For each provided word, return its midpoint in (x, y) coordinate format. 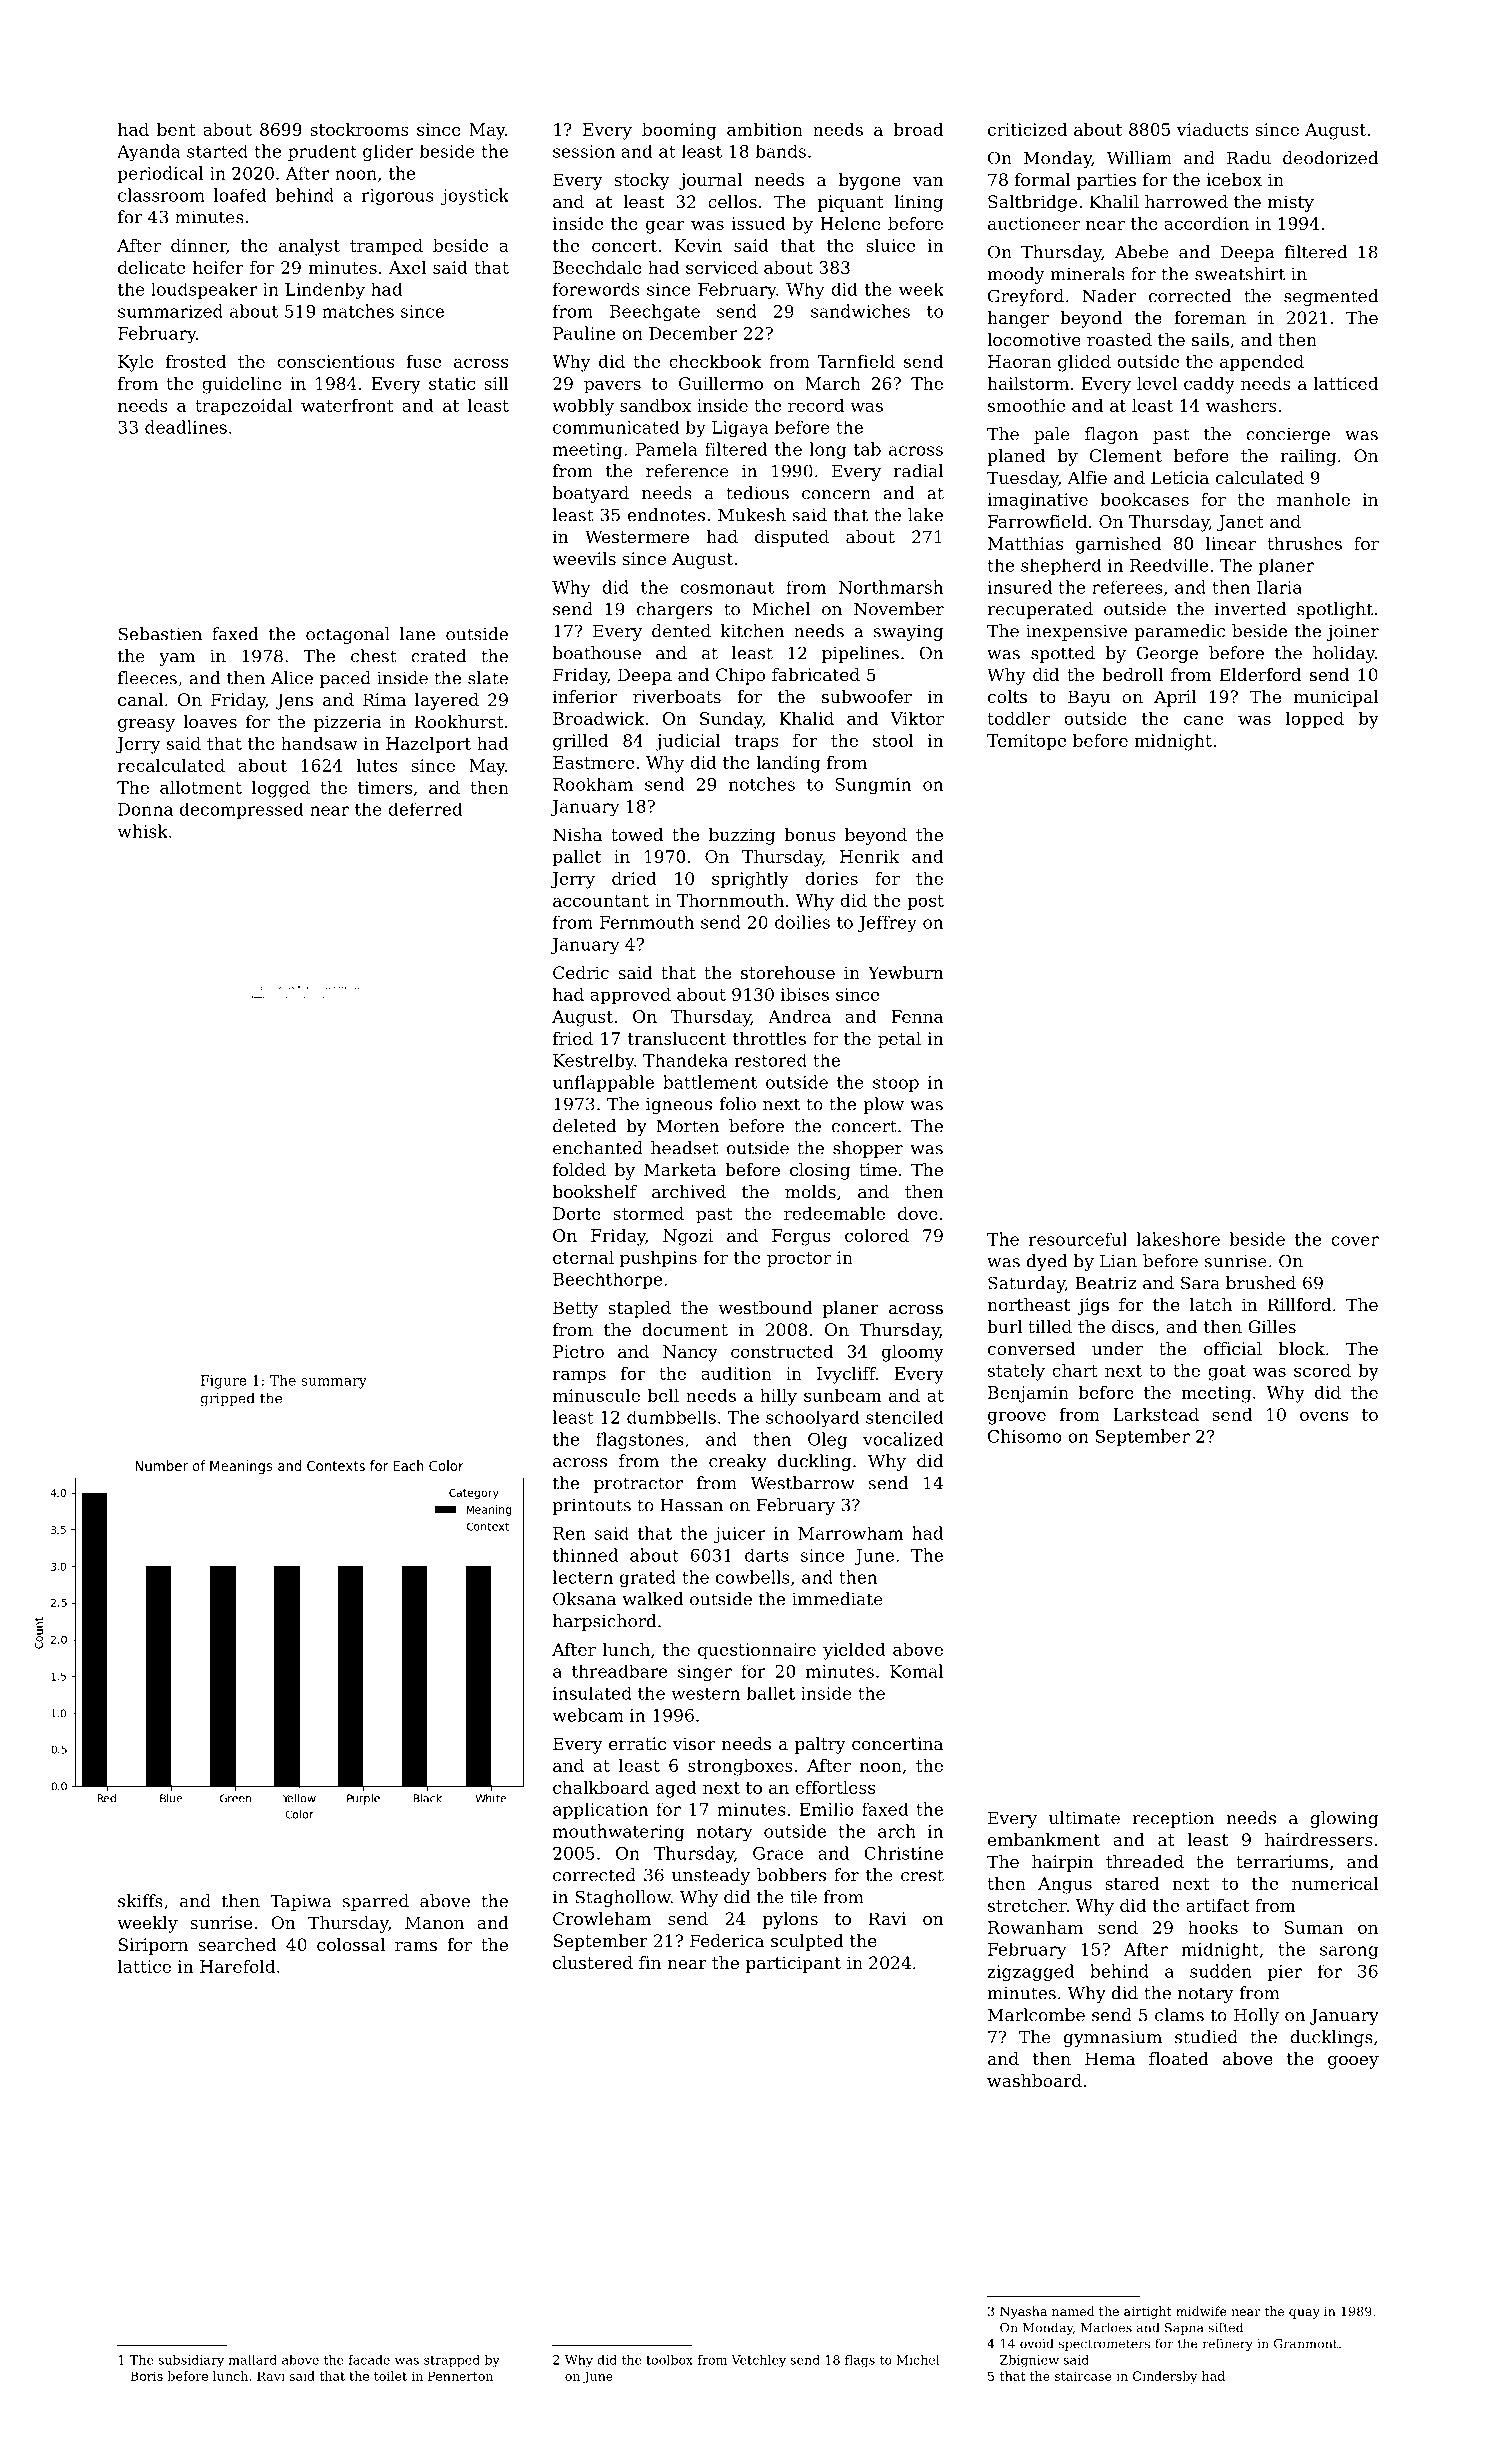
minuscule (596, 1395)
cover (1355, 1241)
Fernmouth (647, 922)
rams (416, 1946)
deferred (425, 809)
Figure (224, 1382)
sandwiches (860, 311)
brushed (1261, 1283)
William (1139, 158)
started (217, 151)
